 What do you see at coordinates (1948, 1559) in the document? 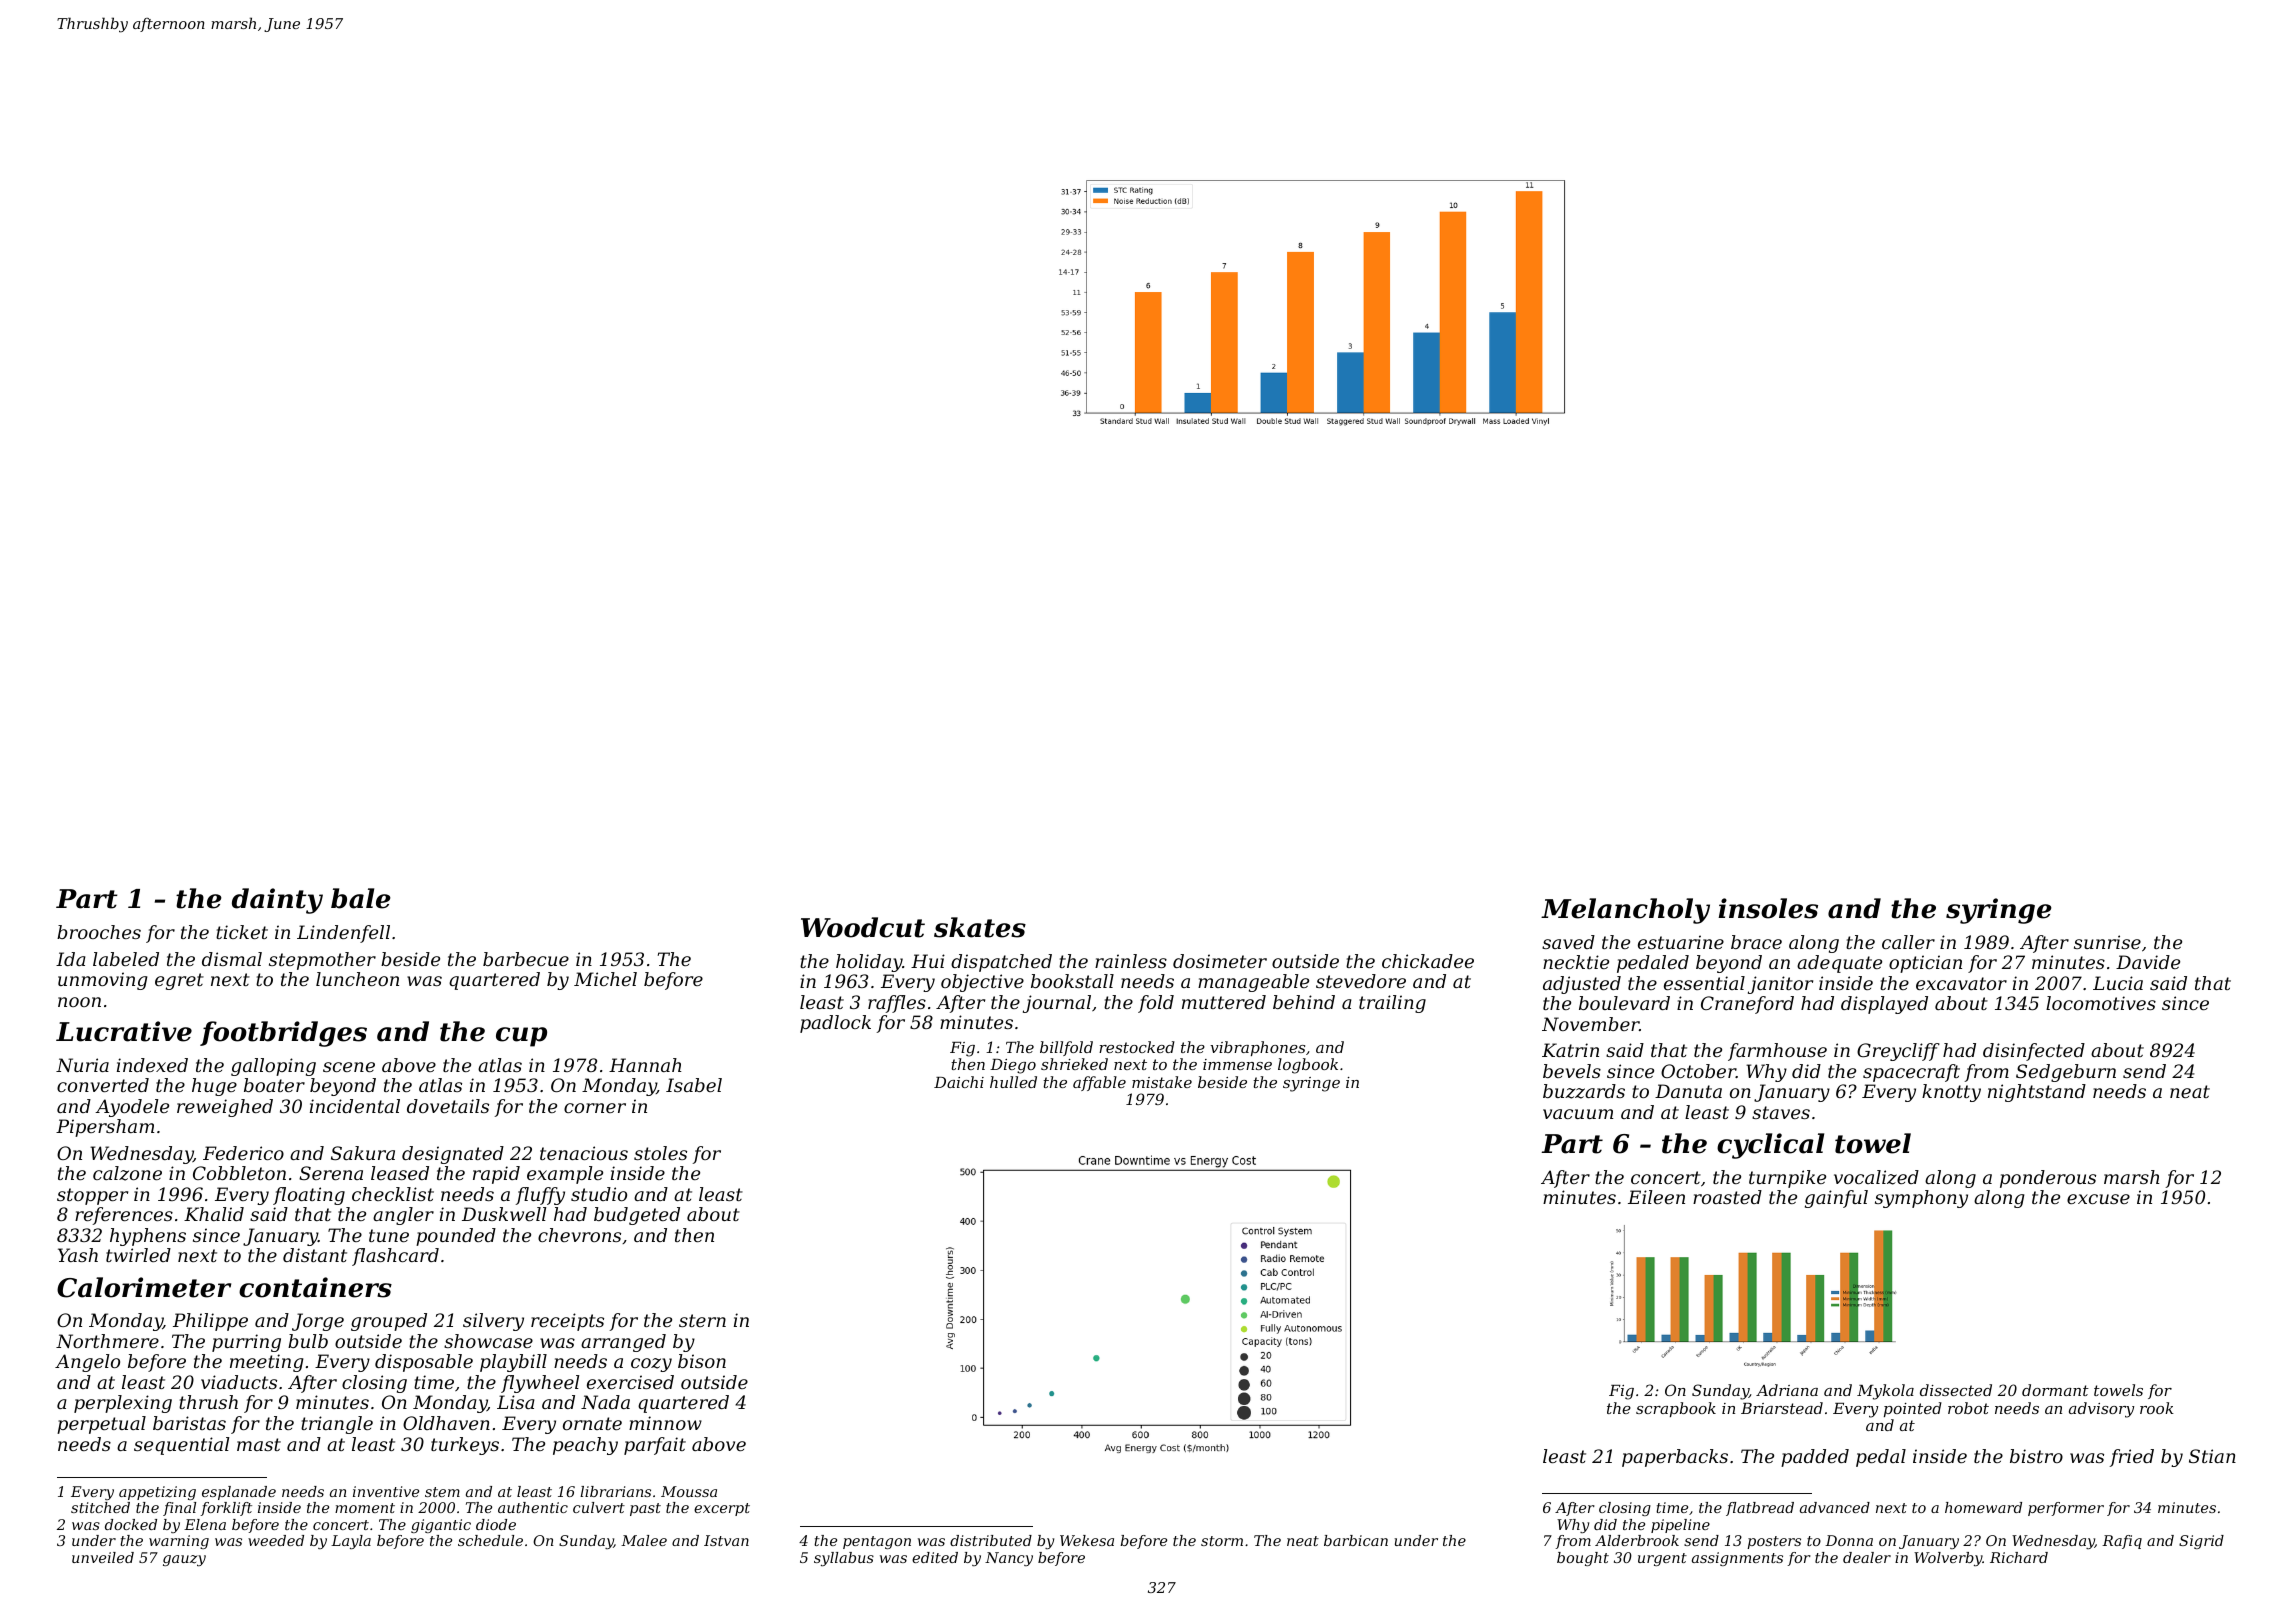
I see `Wolverby` at bounding box center [1948, 1559].
